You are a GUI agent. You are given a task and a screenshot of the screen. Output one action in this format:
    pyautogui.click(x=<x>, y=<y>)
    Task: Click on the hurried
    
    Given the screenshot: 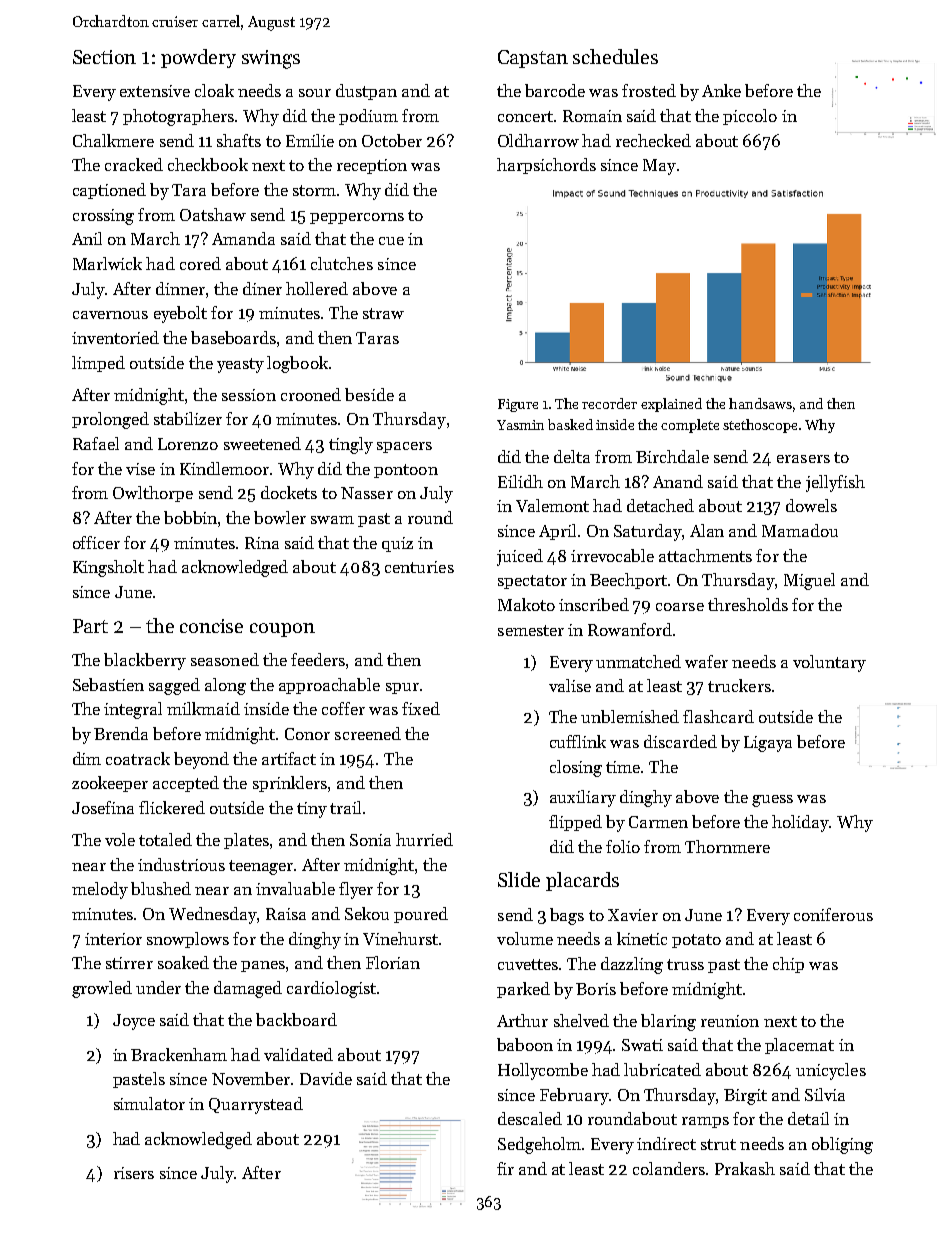 What is the action you would take?
    pyautogui.click(x=424, y=839)
